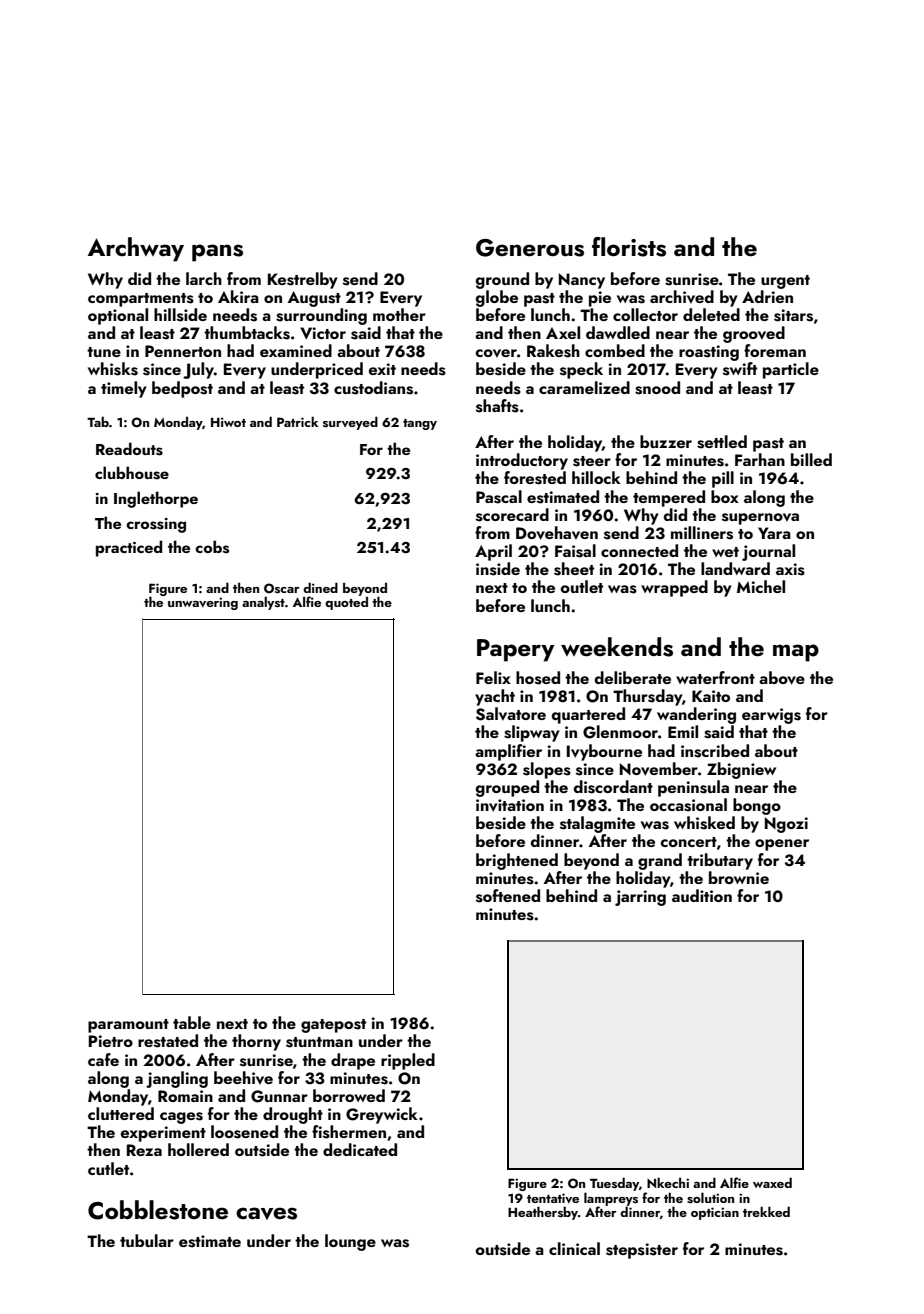 This screenshot has height=1314, width=924. I want to click on unwavering, so click(203, 603).
